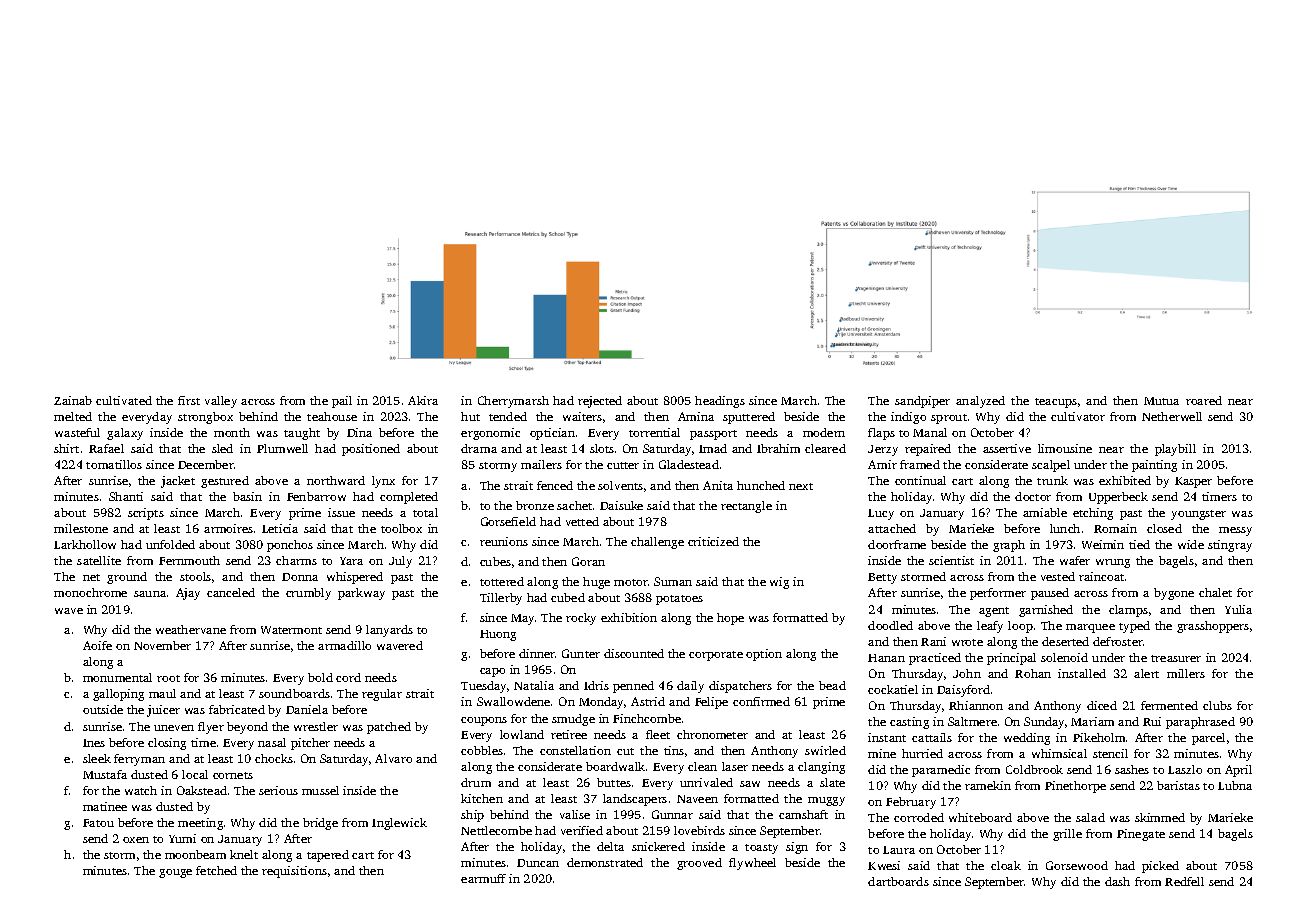 This screenshot has height=924, width=1308. Describe the element at coordinates (73, 400) in the screenshot. I see `Zainab` at that location.
